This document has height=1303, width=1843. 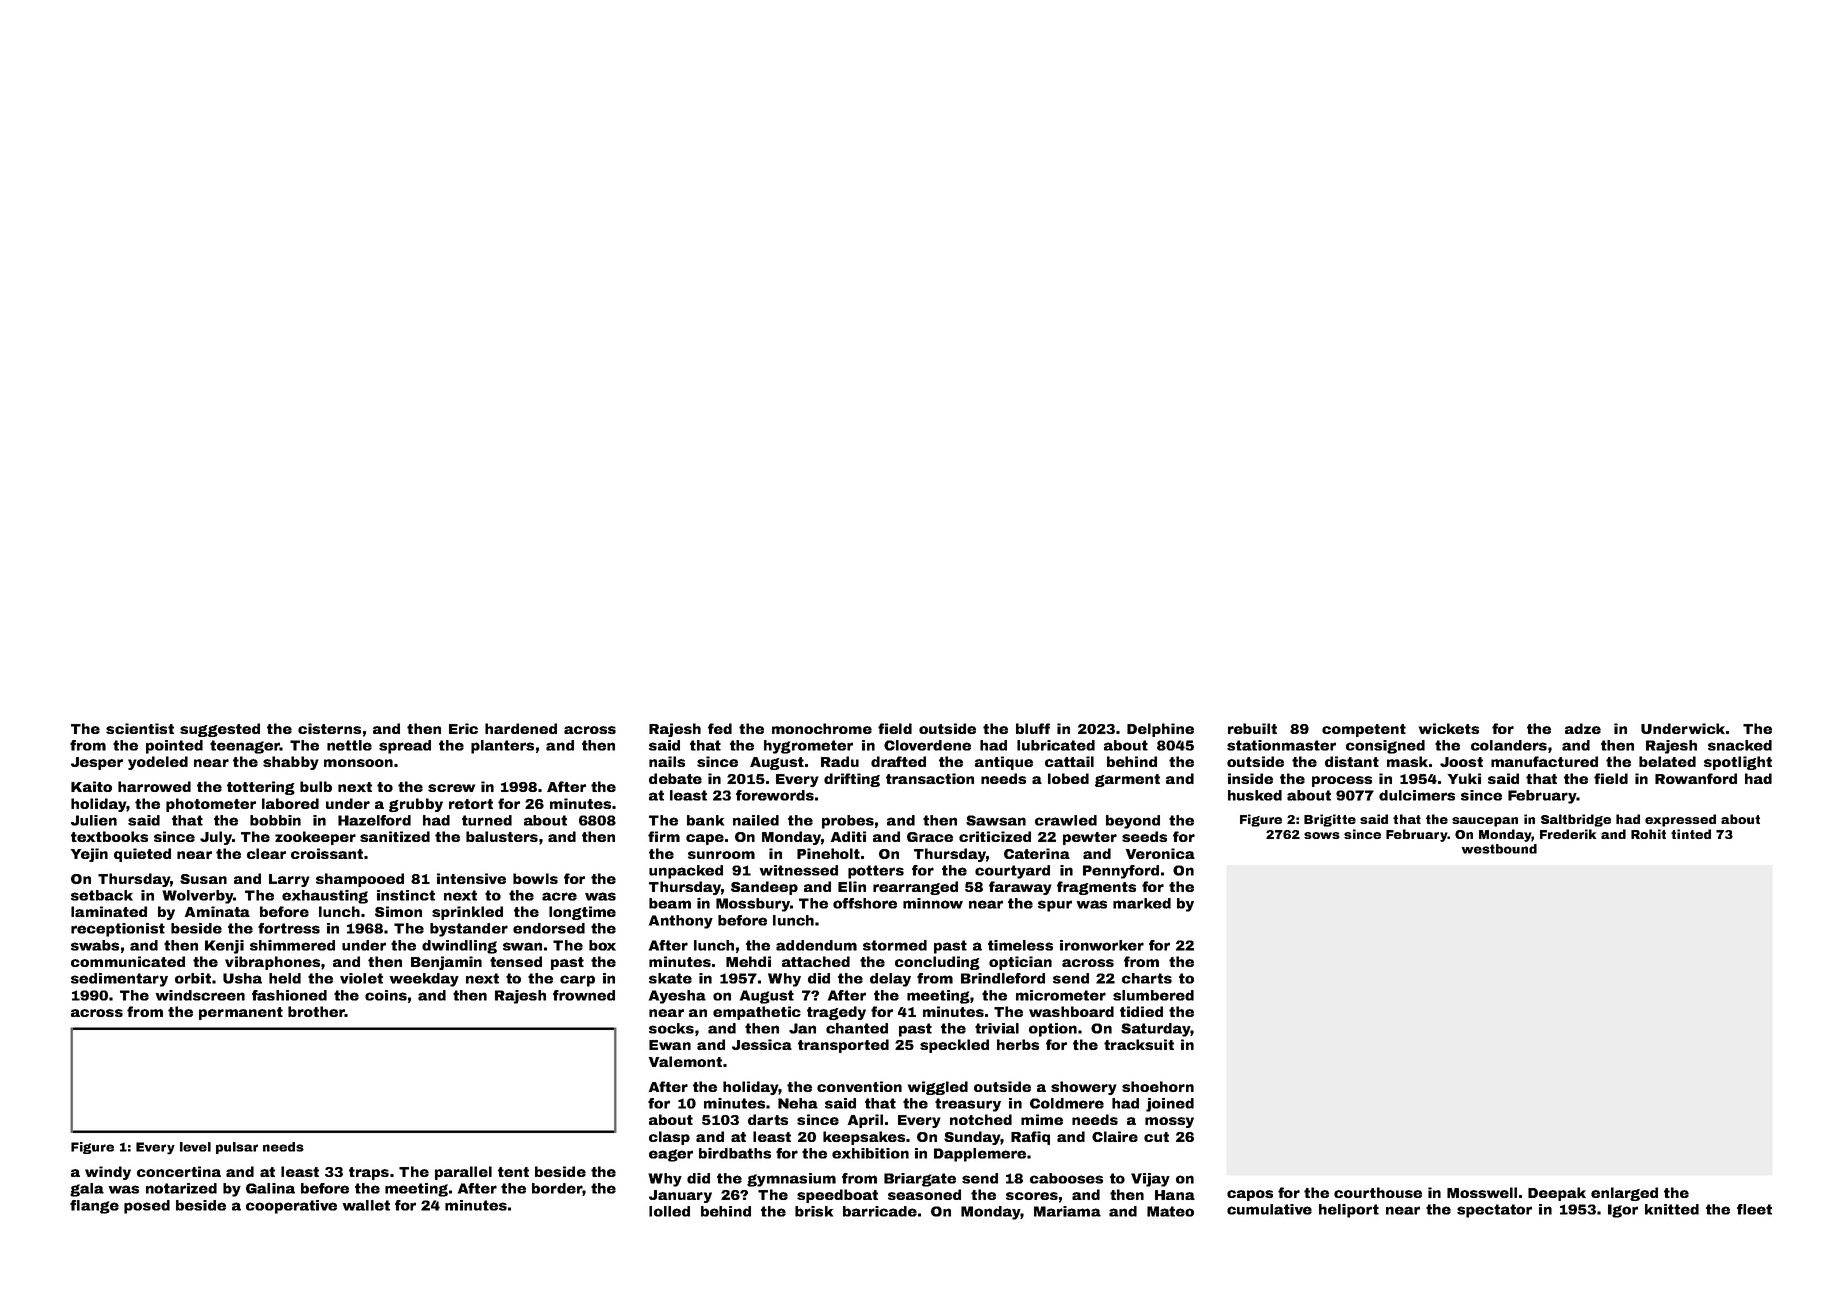 I want to click on flange, so click(x=94, y=1207).
